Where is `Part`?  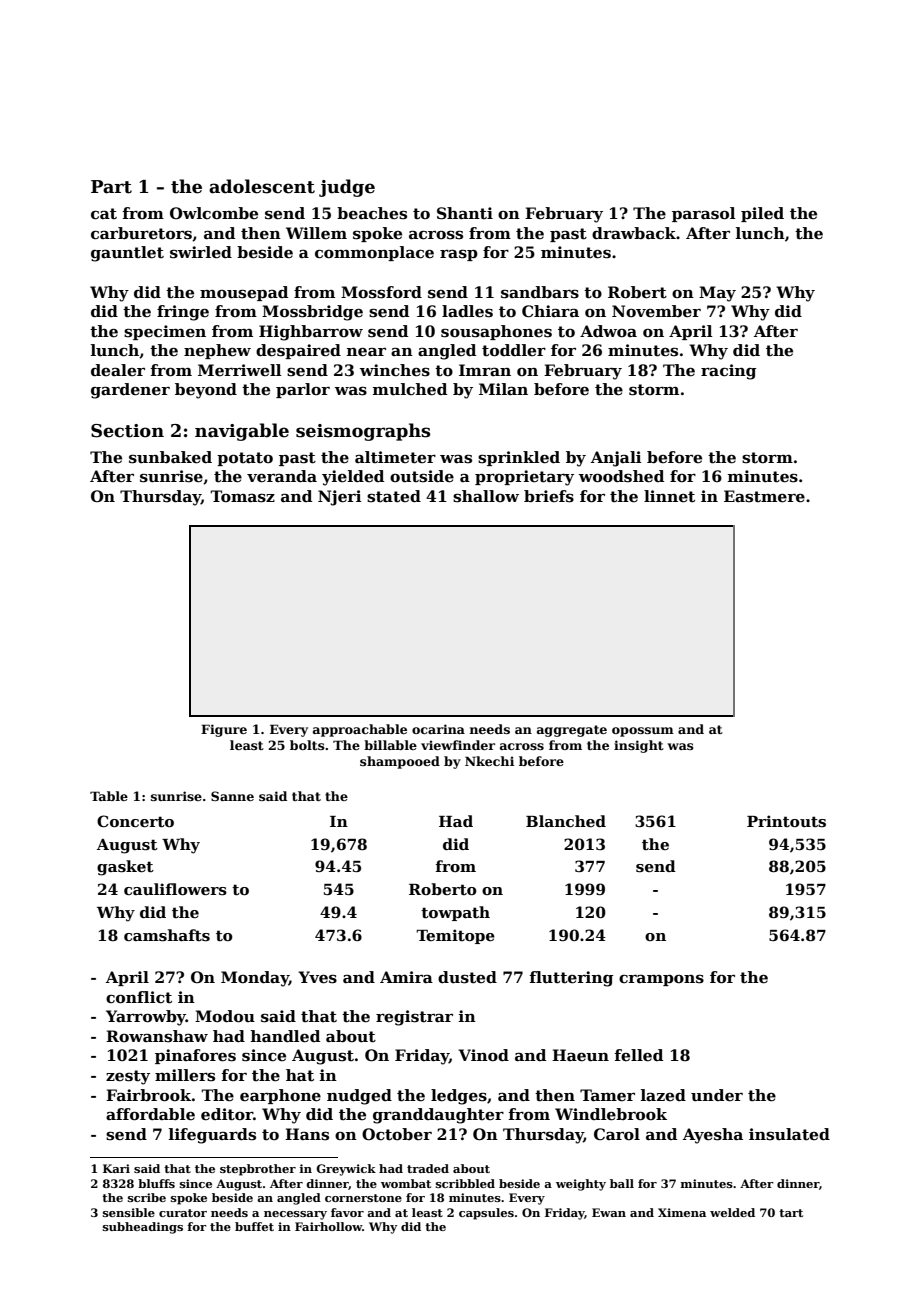
Part is located at coordinates (111, 187).
